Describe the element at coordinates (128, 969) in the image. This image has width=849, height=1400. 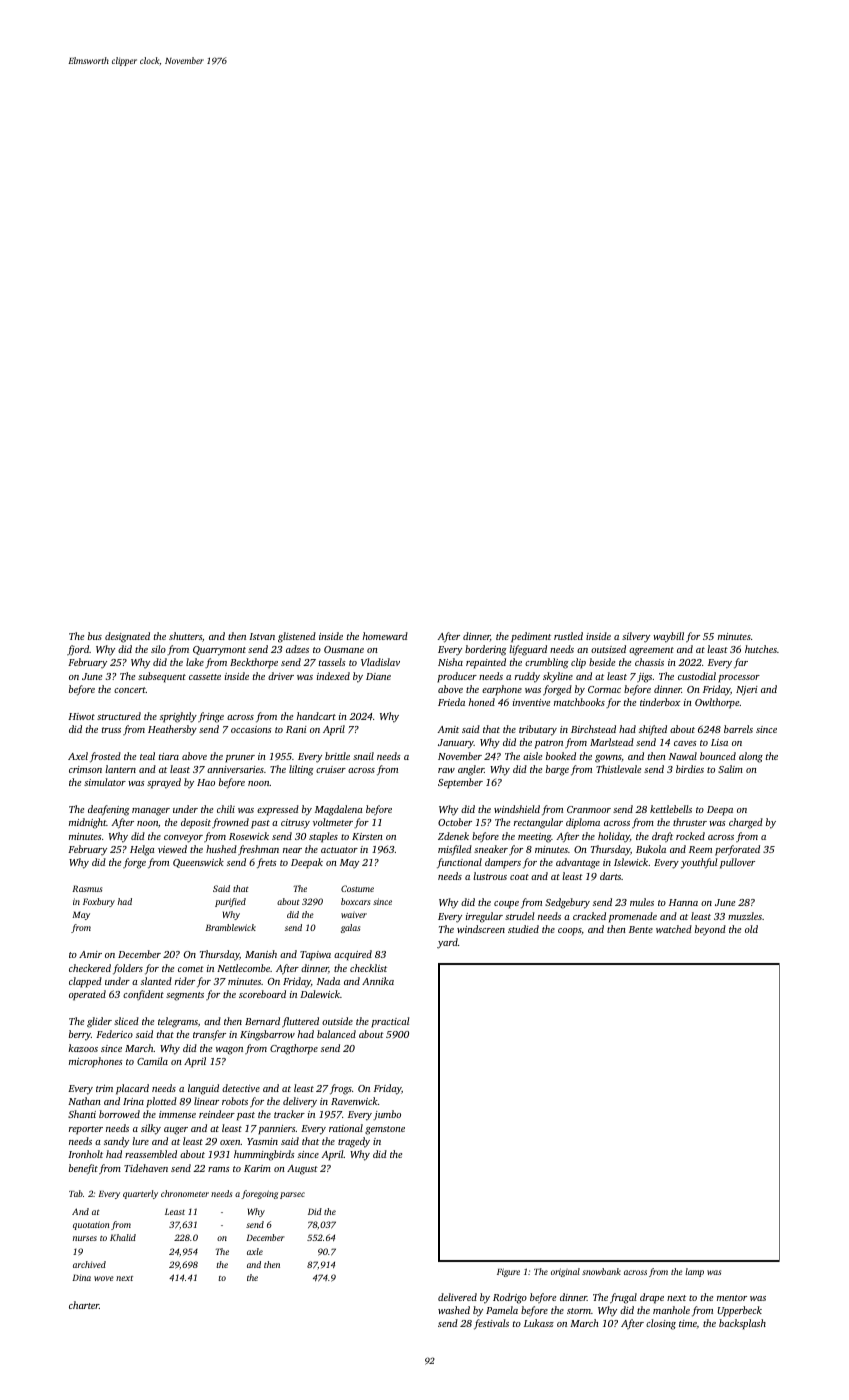
I see `folders` at that location.
